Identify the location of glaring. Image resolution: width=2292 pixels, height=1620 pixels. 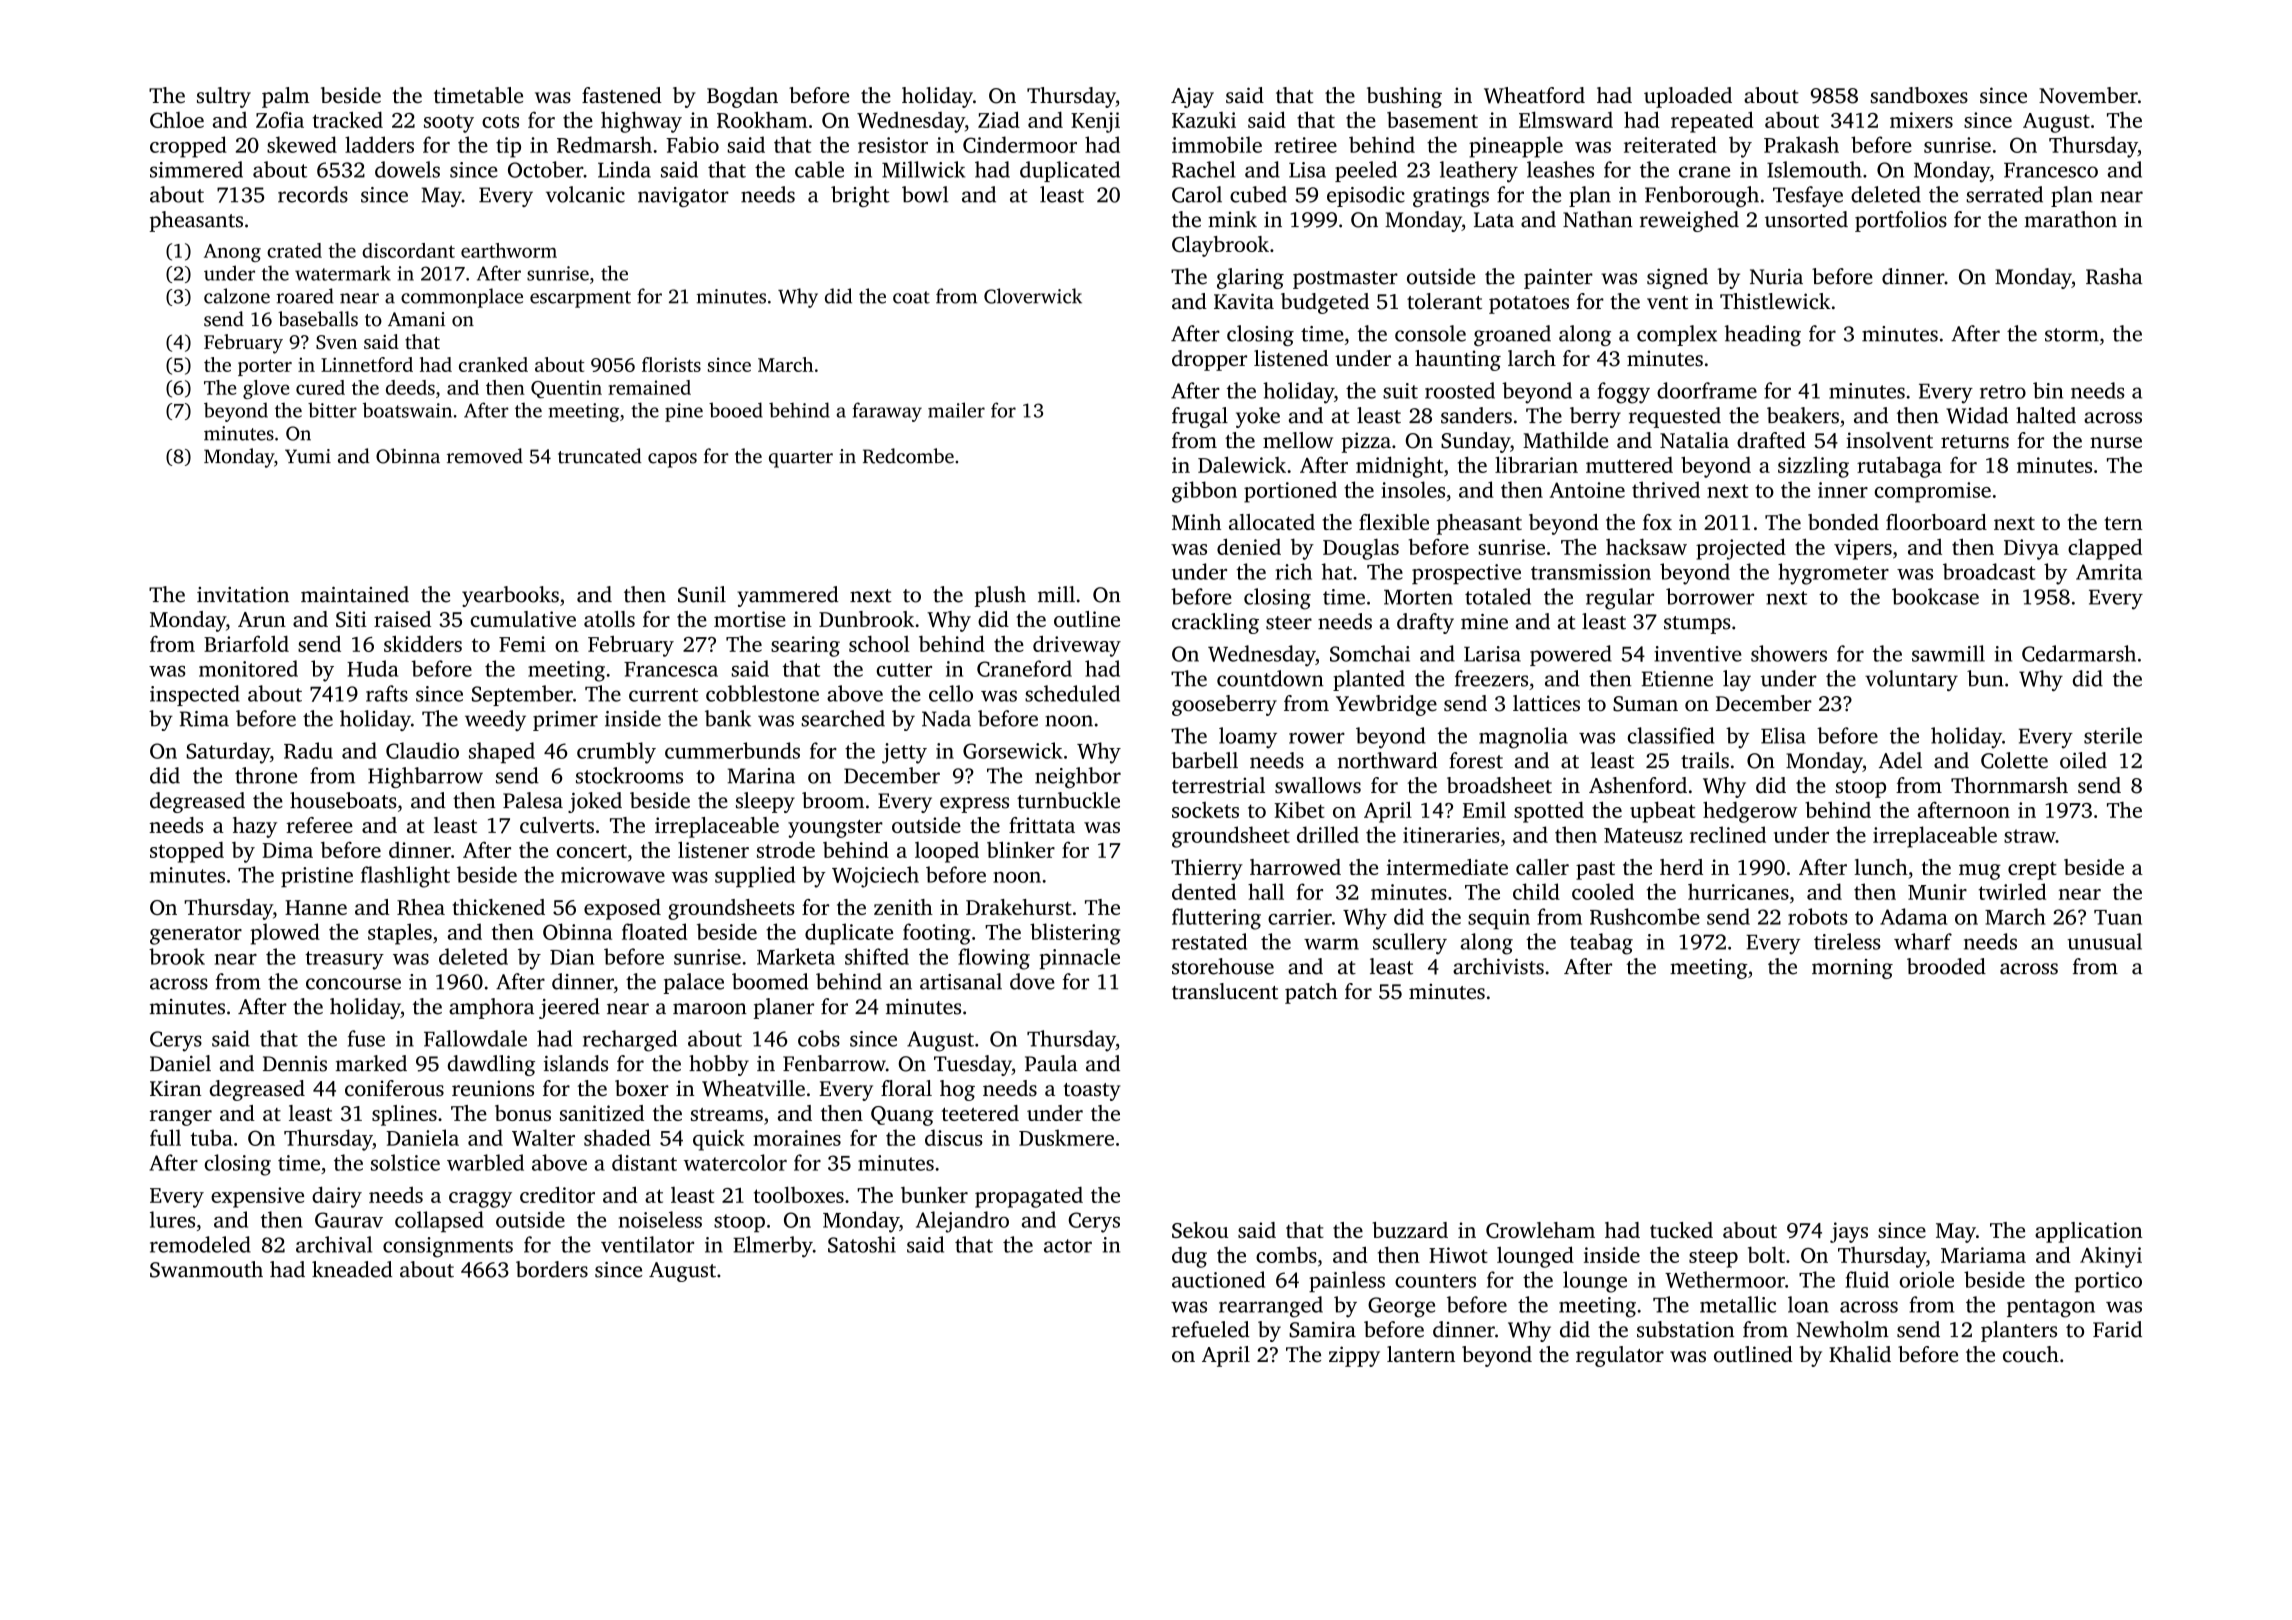
(1250, 278).
